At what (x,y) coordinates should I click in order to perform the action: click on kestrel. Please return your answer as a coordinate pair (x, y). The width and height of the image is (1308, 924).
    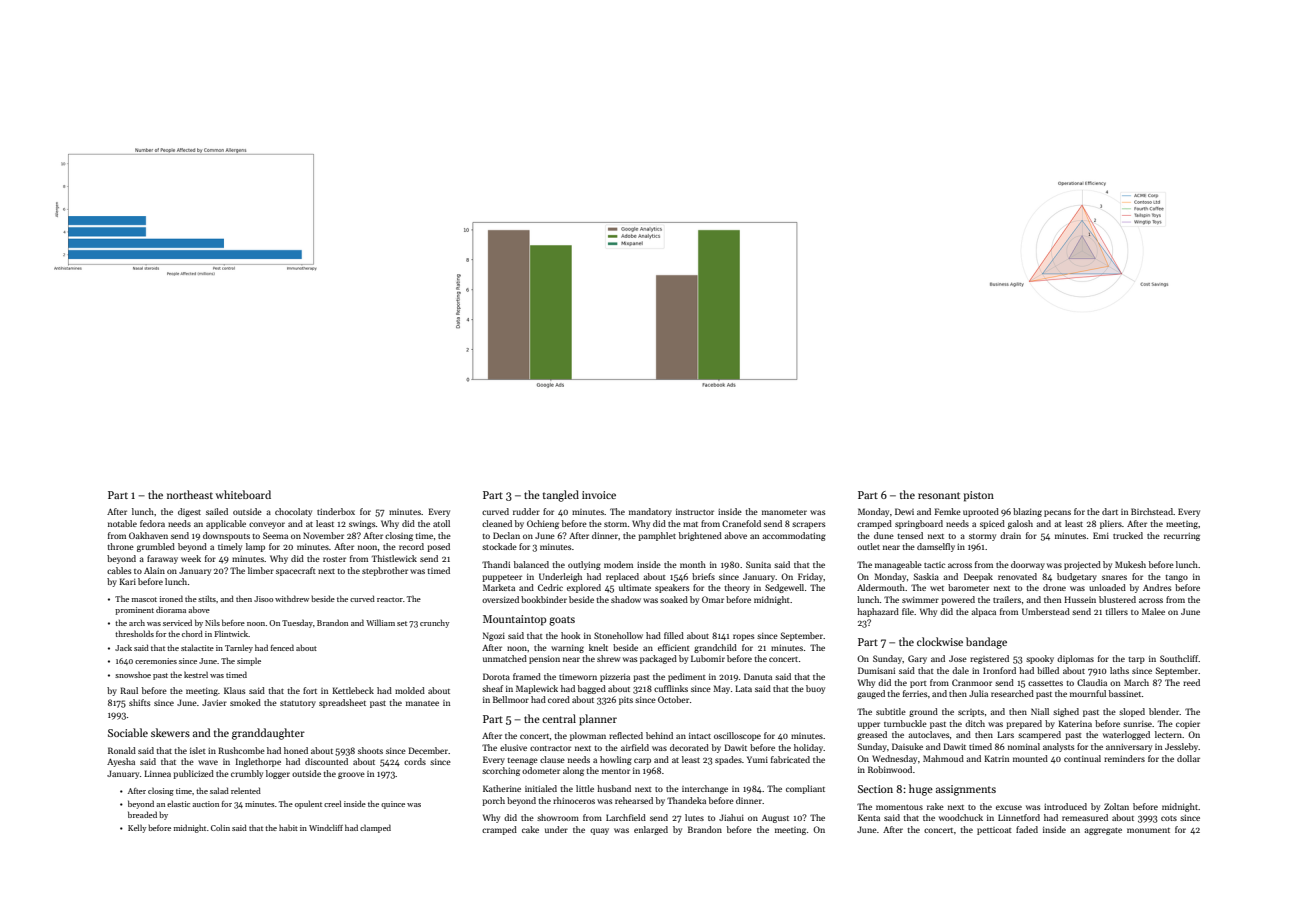
    Looking at the image, I should click on (196, 674).
